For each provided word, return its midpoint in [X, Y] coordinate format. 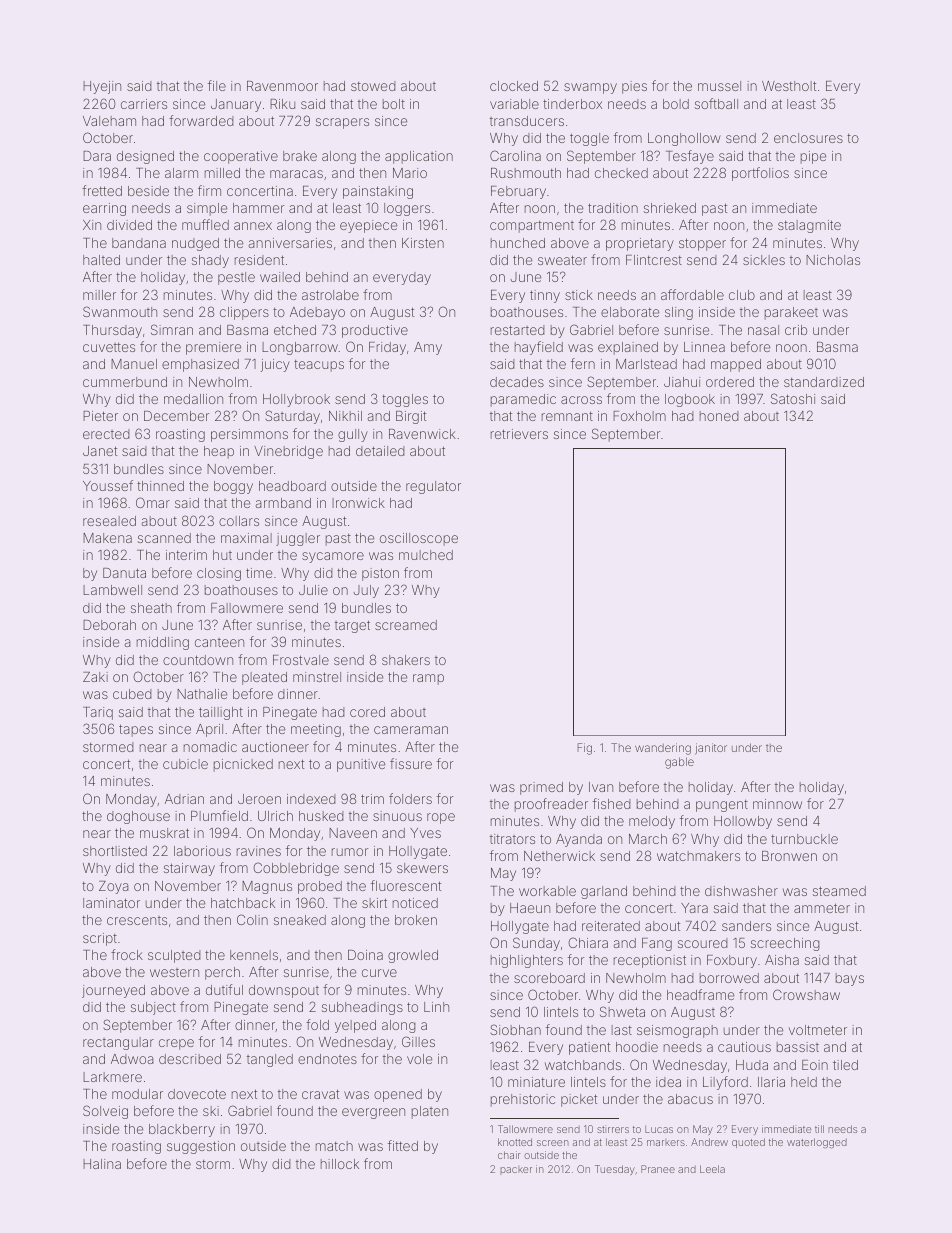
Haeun [530, 908]
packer [516, 1170]
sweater [562, 260]
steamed [839, 891]
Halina [102, 1164]
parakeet [791, 313]
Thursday [112, 331]
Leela [712, 1169]
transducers [527, 121]
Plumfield [219, 815]
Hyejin [102, 87]
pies [634, 87]
